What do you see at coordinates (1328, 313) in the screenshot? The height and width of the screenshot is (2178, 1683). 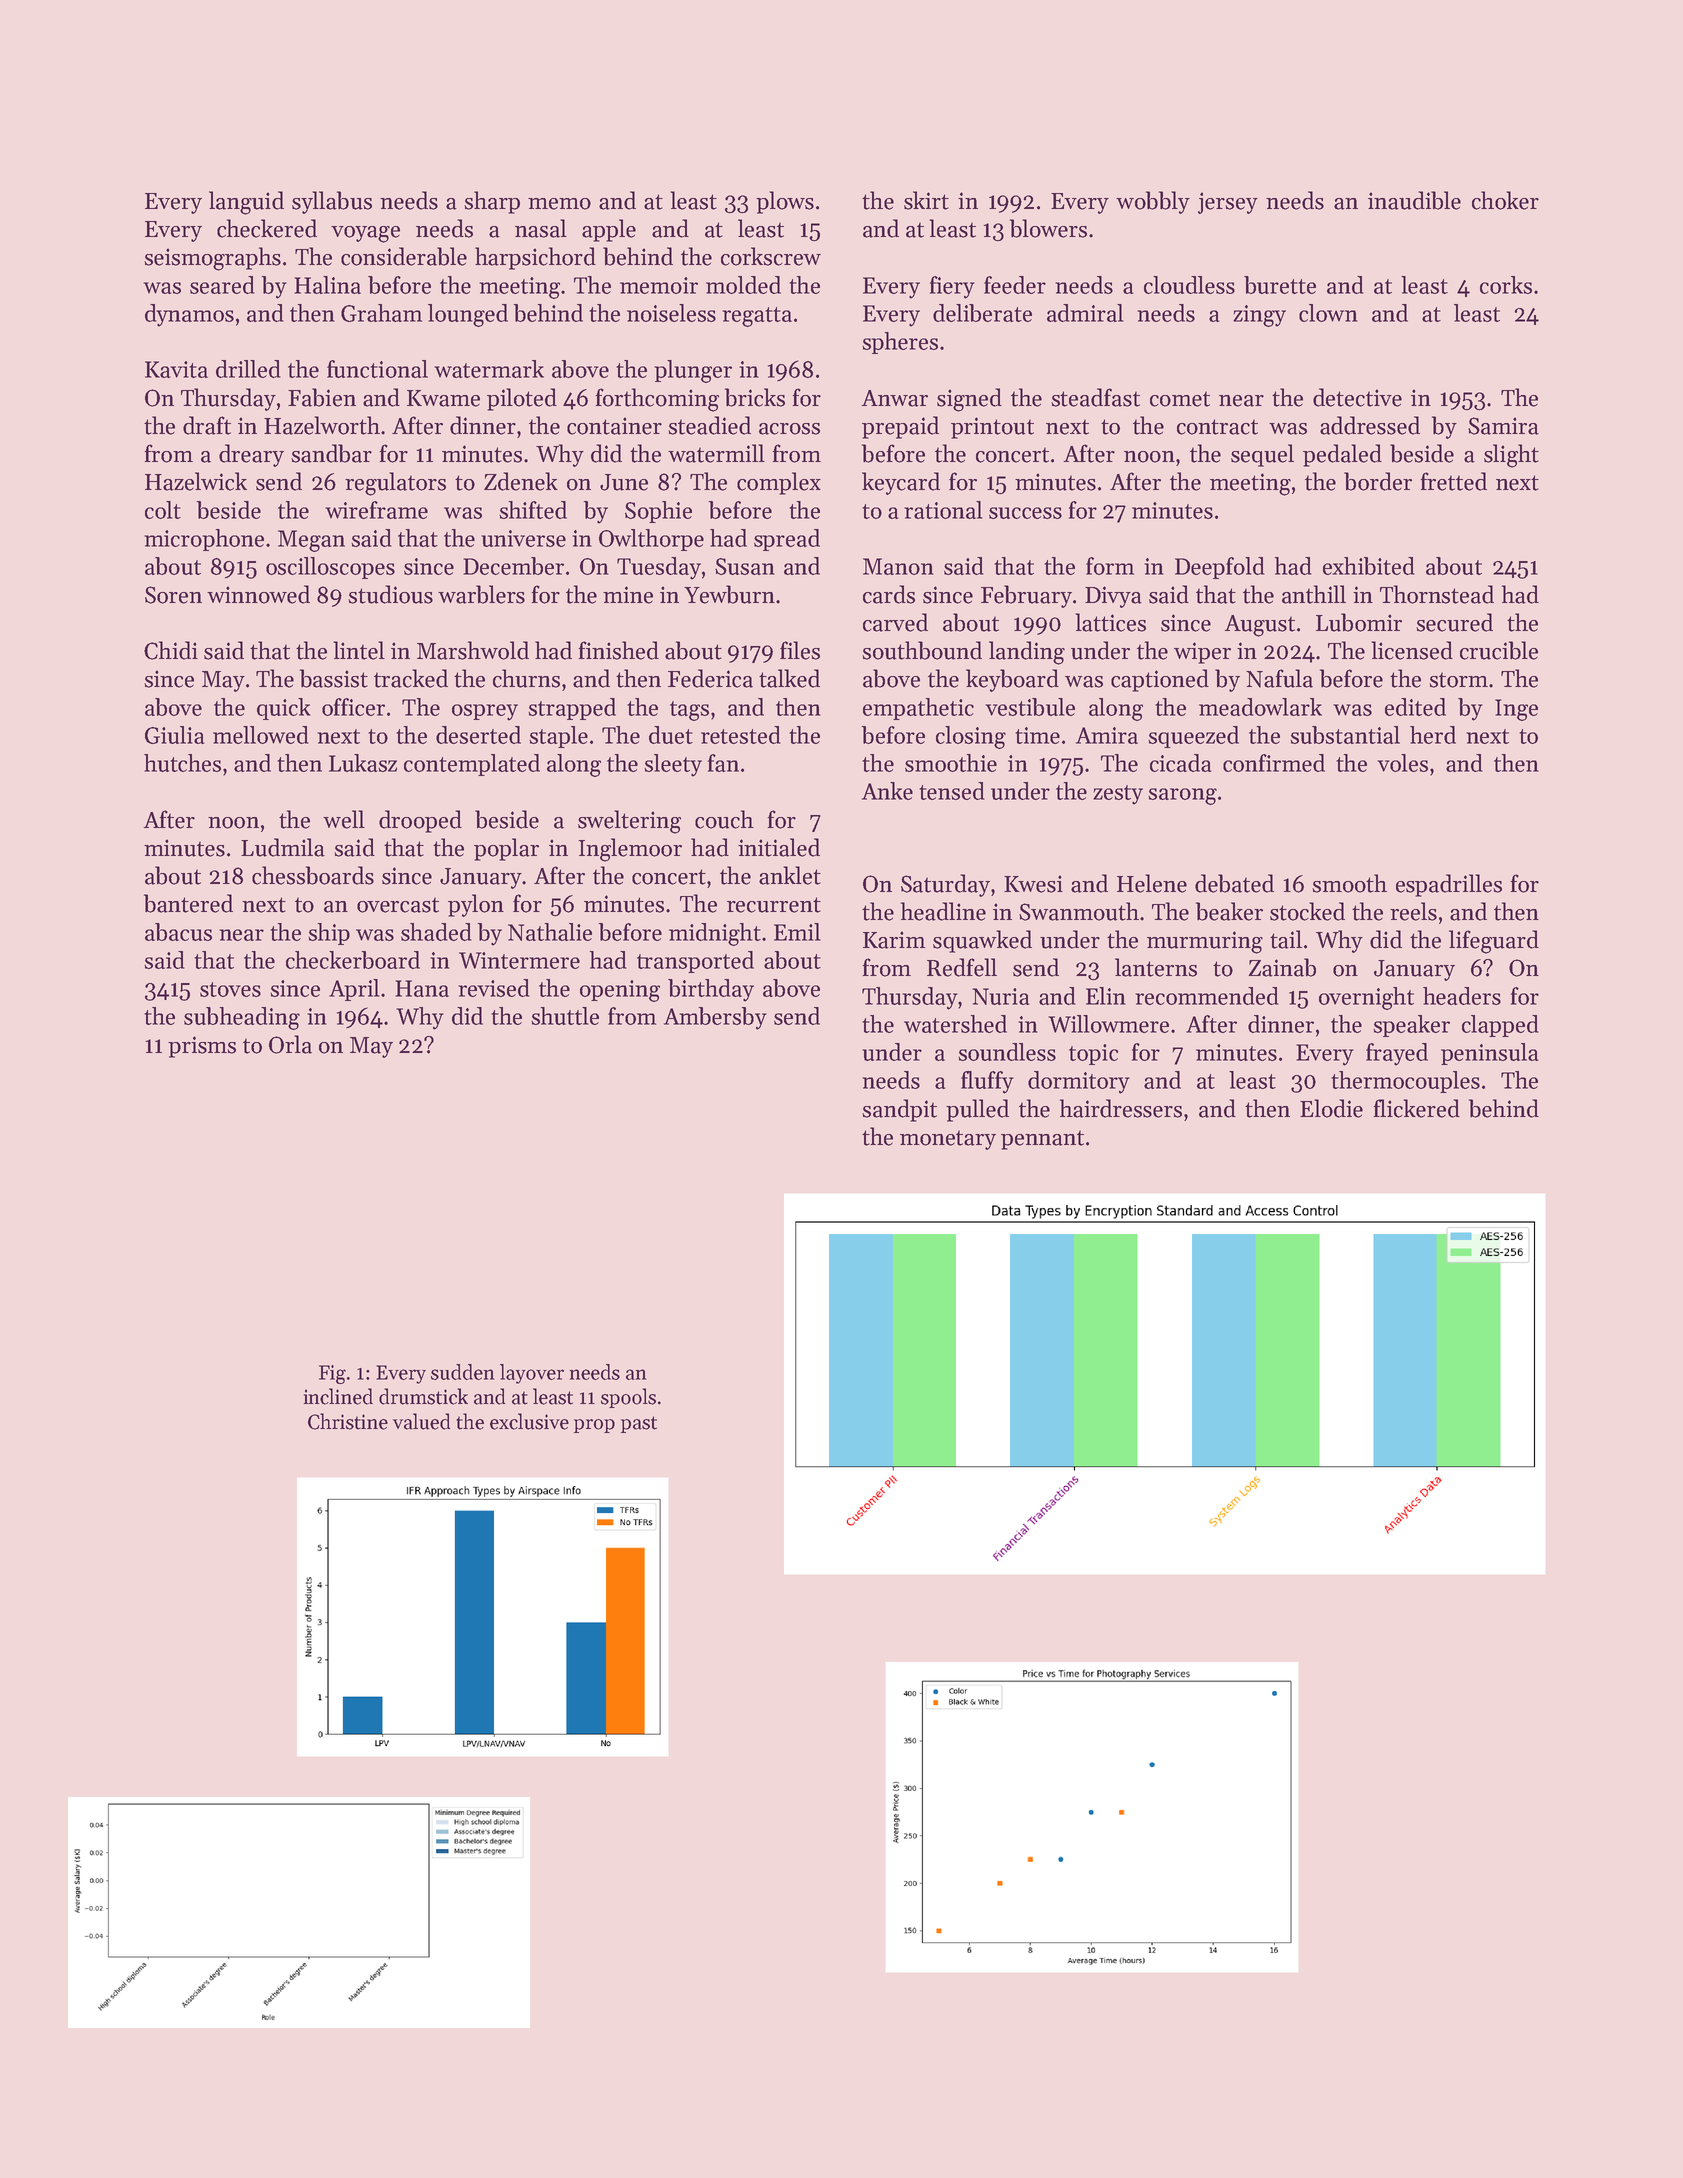 I see `clown` at bounding box center [1328, 313].
